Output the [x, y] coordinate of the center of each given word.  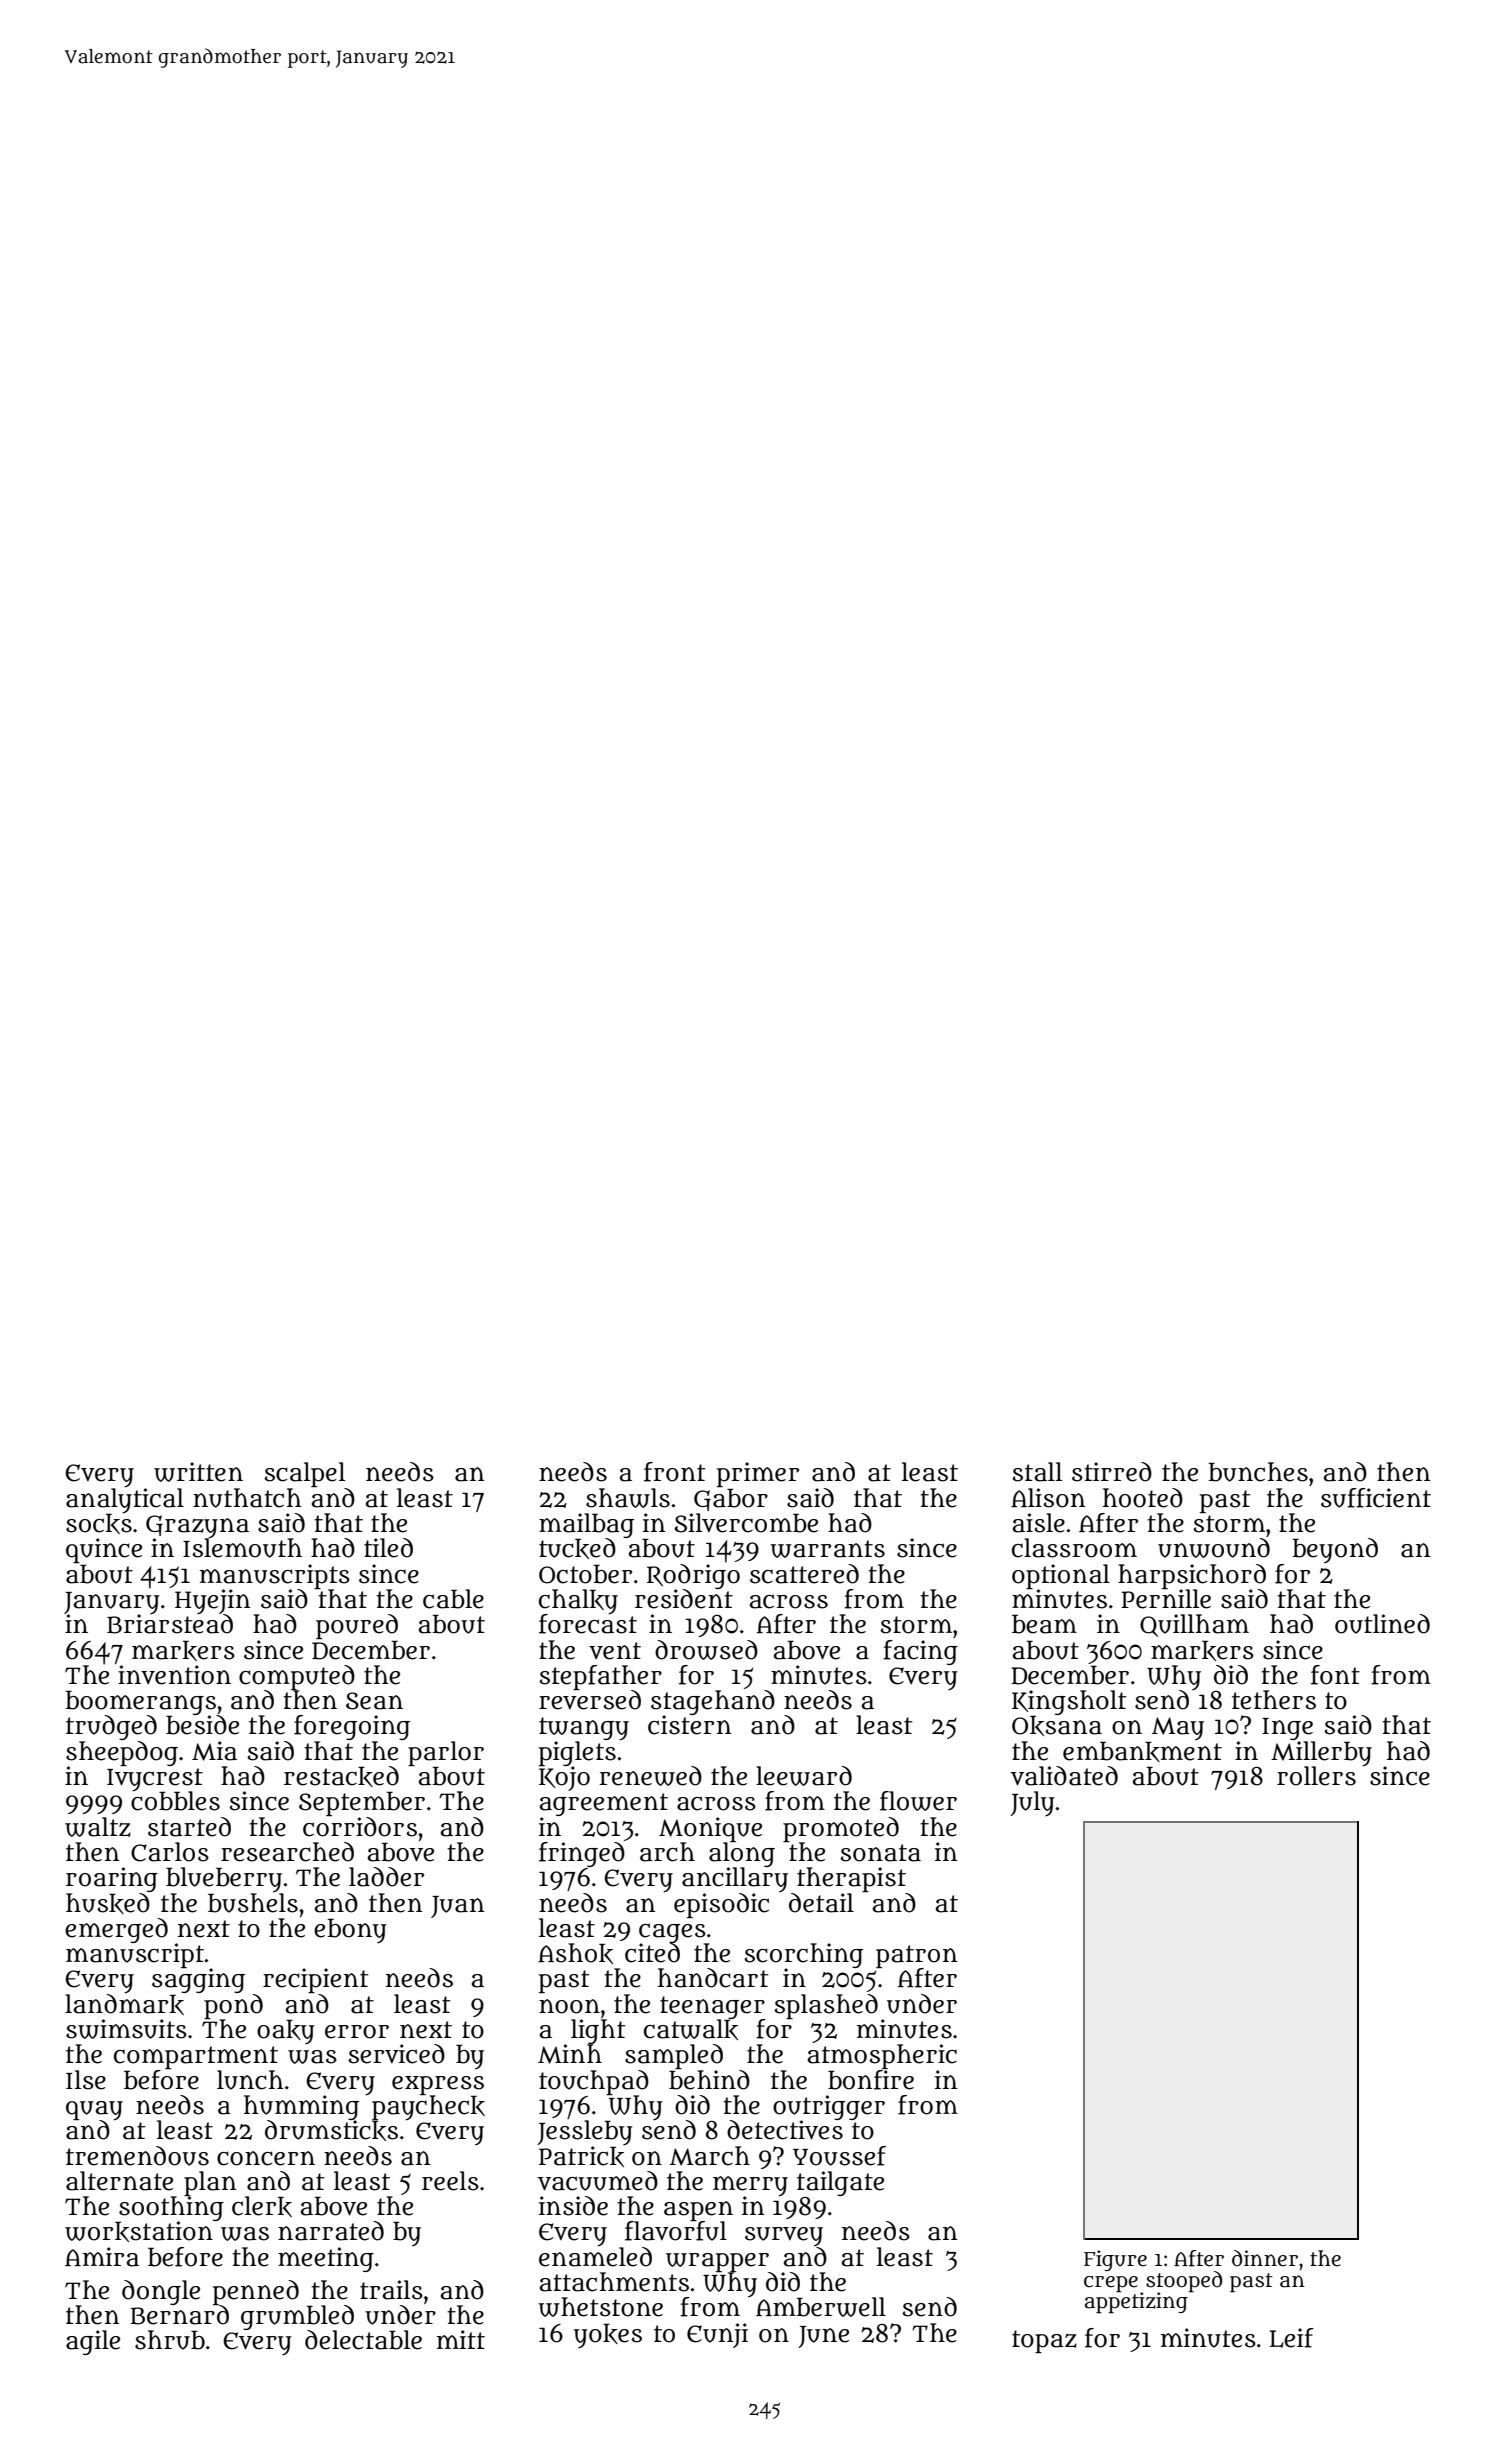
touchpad [594, 2082]
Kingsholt [1069, 1703]
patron [916, 1956]
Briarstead [170, 1624]
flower [918, 1801]
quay [94, 2110]
